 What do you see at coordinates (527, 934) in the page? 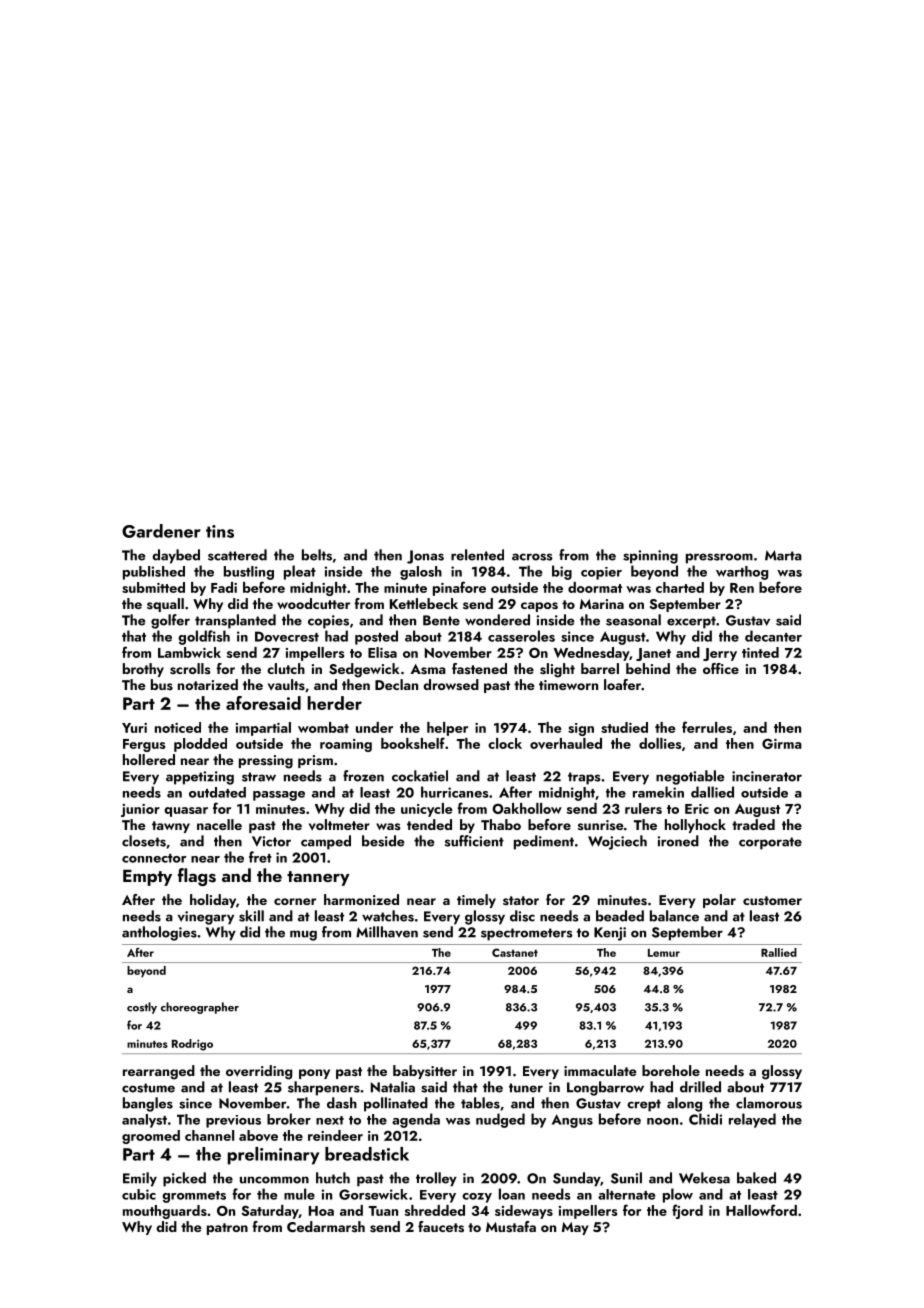
I see `spectrometers` at bounding box center [527, 934].
